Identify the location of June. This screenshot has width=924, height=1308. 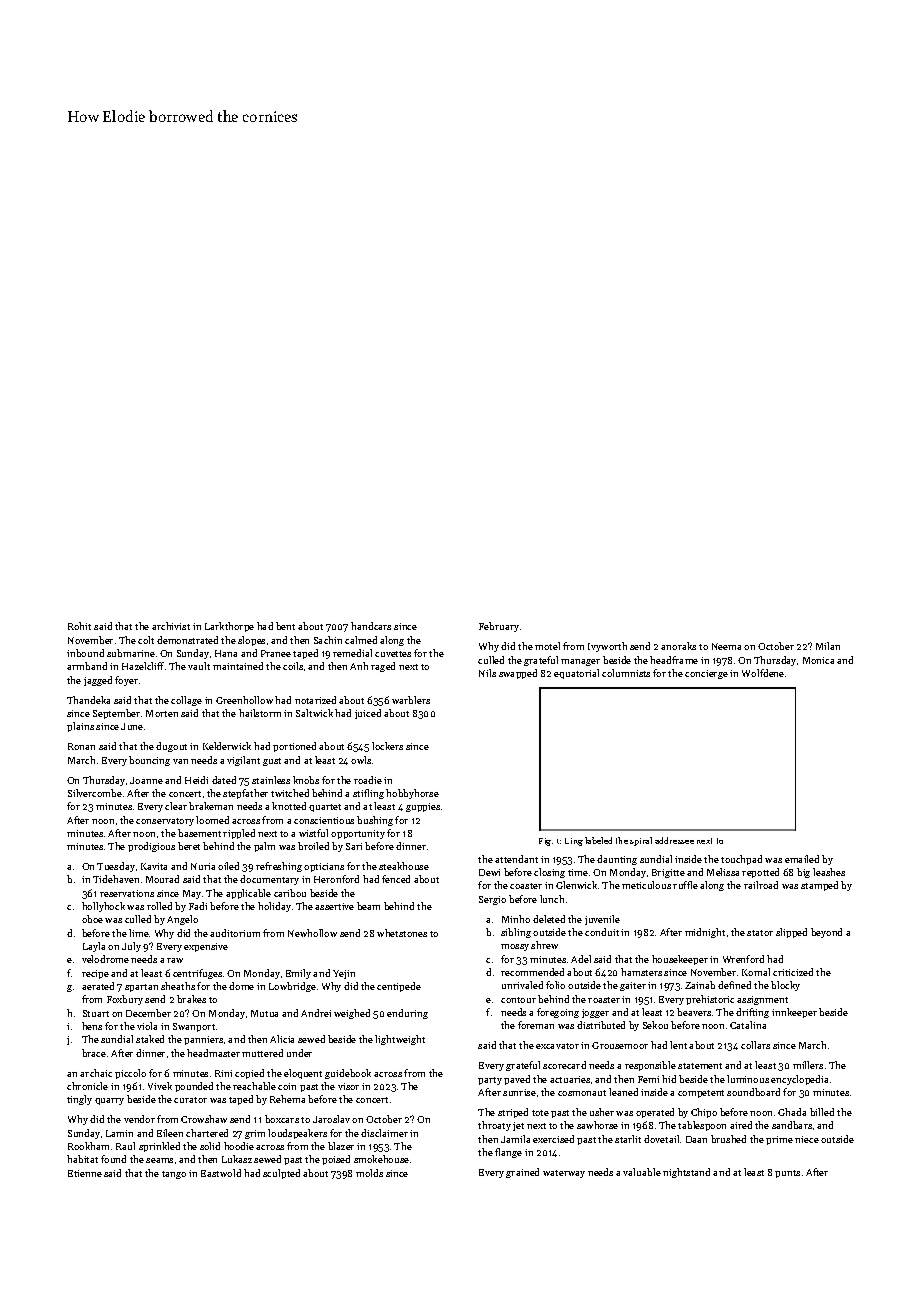
(132, 726).
